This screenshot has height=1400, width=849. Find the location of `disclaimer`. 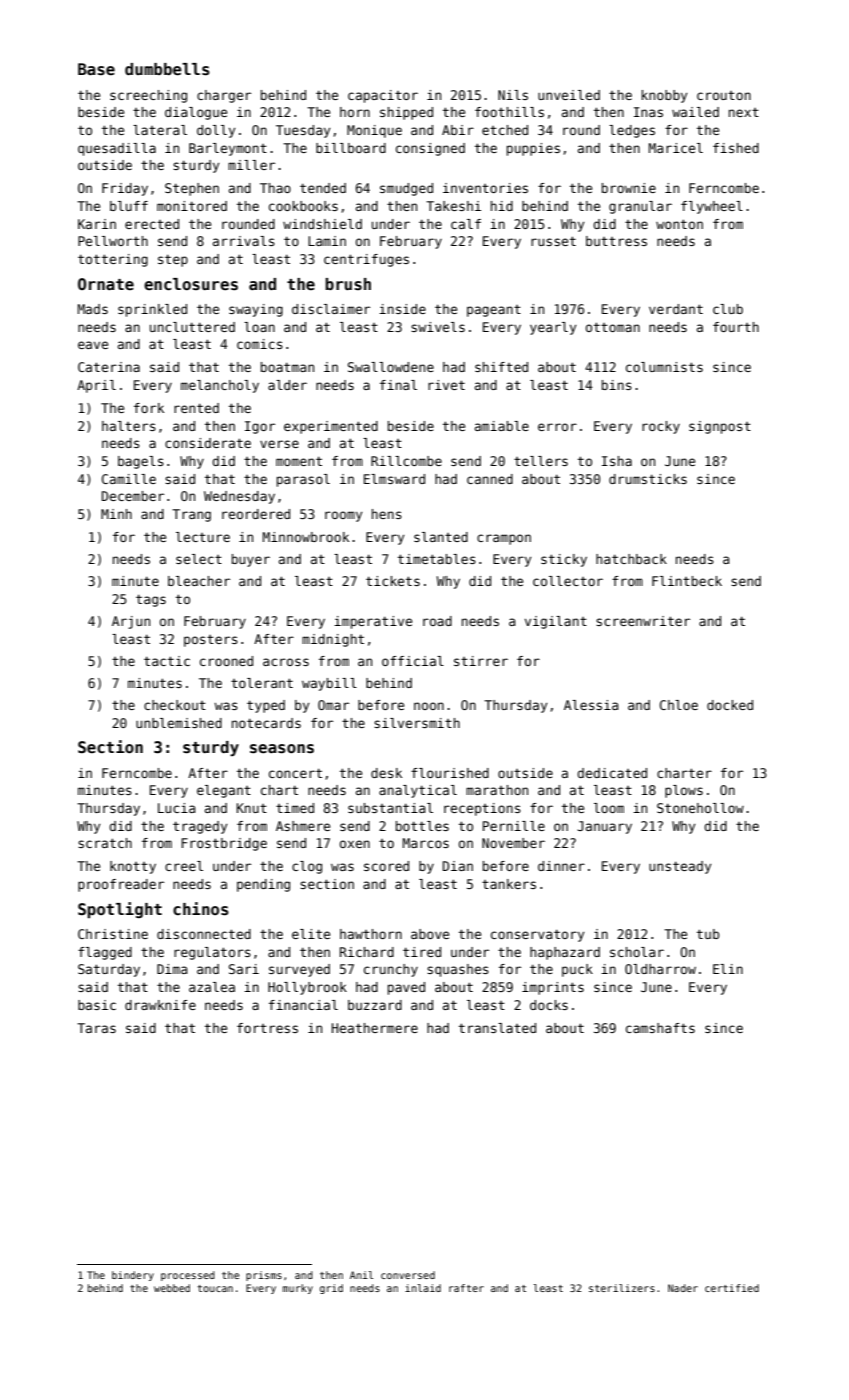

disclaimer is located at coordinates (331, 309).
